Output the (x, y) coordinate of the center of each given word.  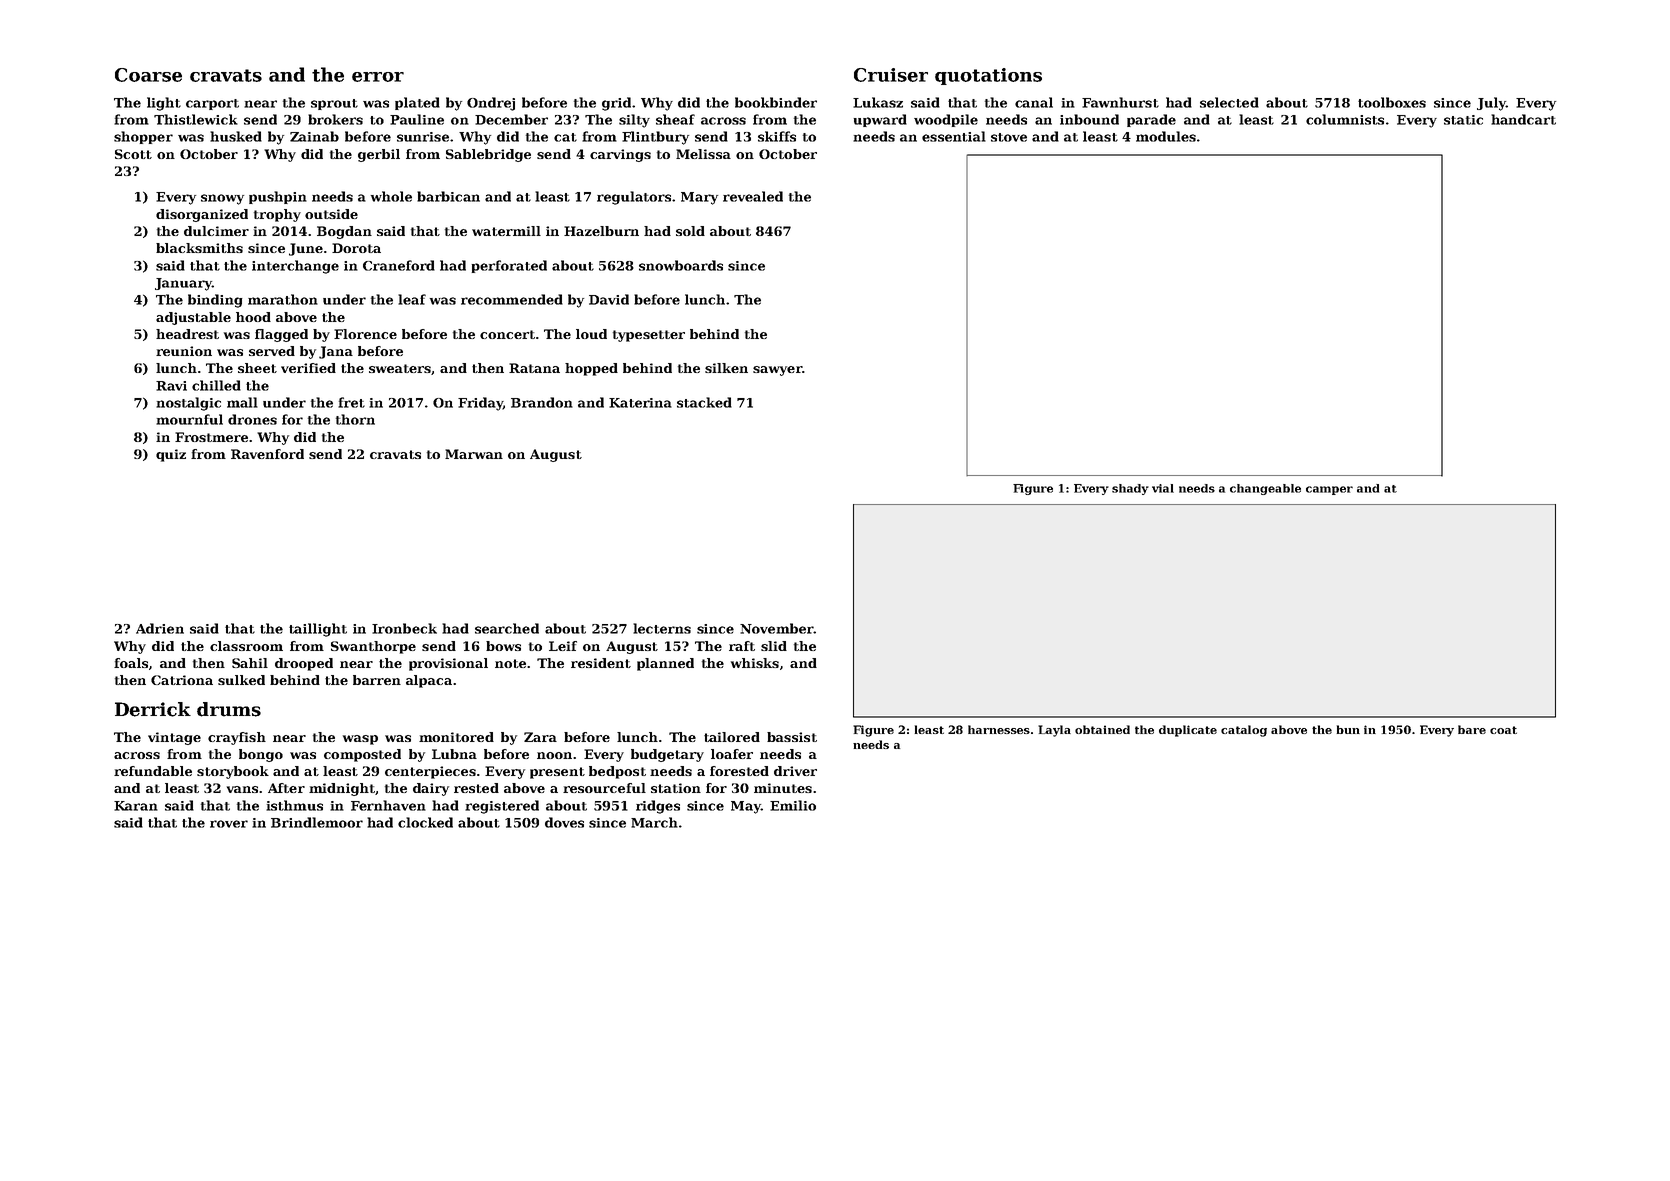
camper (1329, 490)
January (183, 284)
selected (1229, 102)
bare (1472, 729)
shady (1130, 489)
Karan (136, 806)
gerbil (379, 155)
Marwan (474, 454)
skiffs (777, 136)
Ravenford (267, 454)
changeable (1265, 489)
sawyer (777, 371)
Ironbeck (404, 628)
